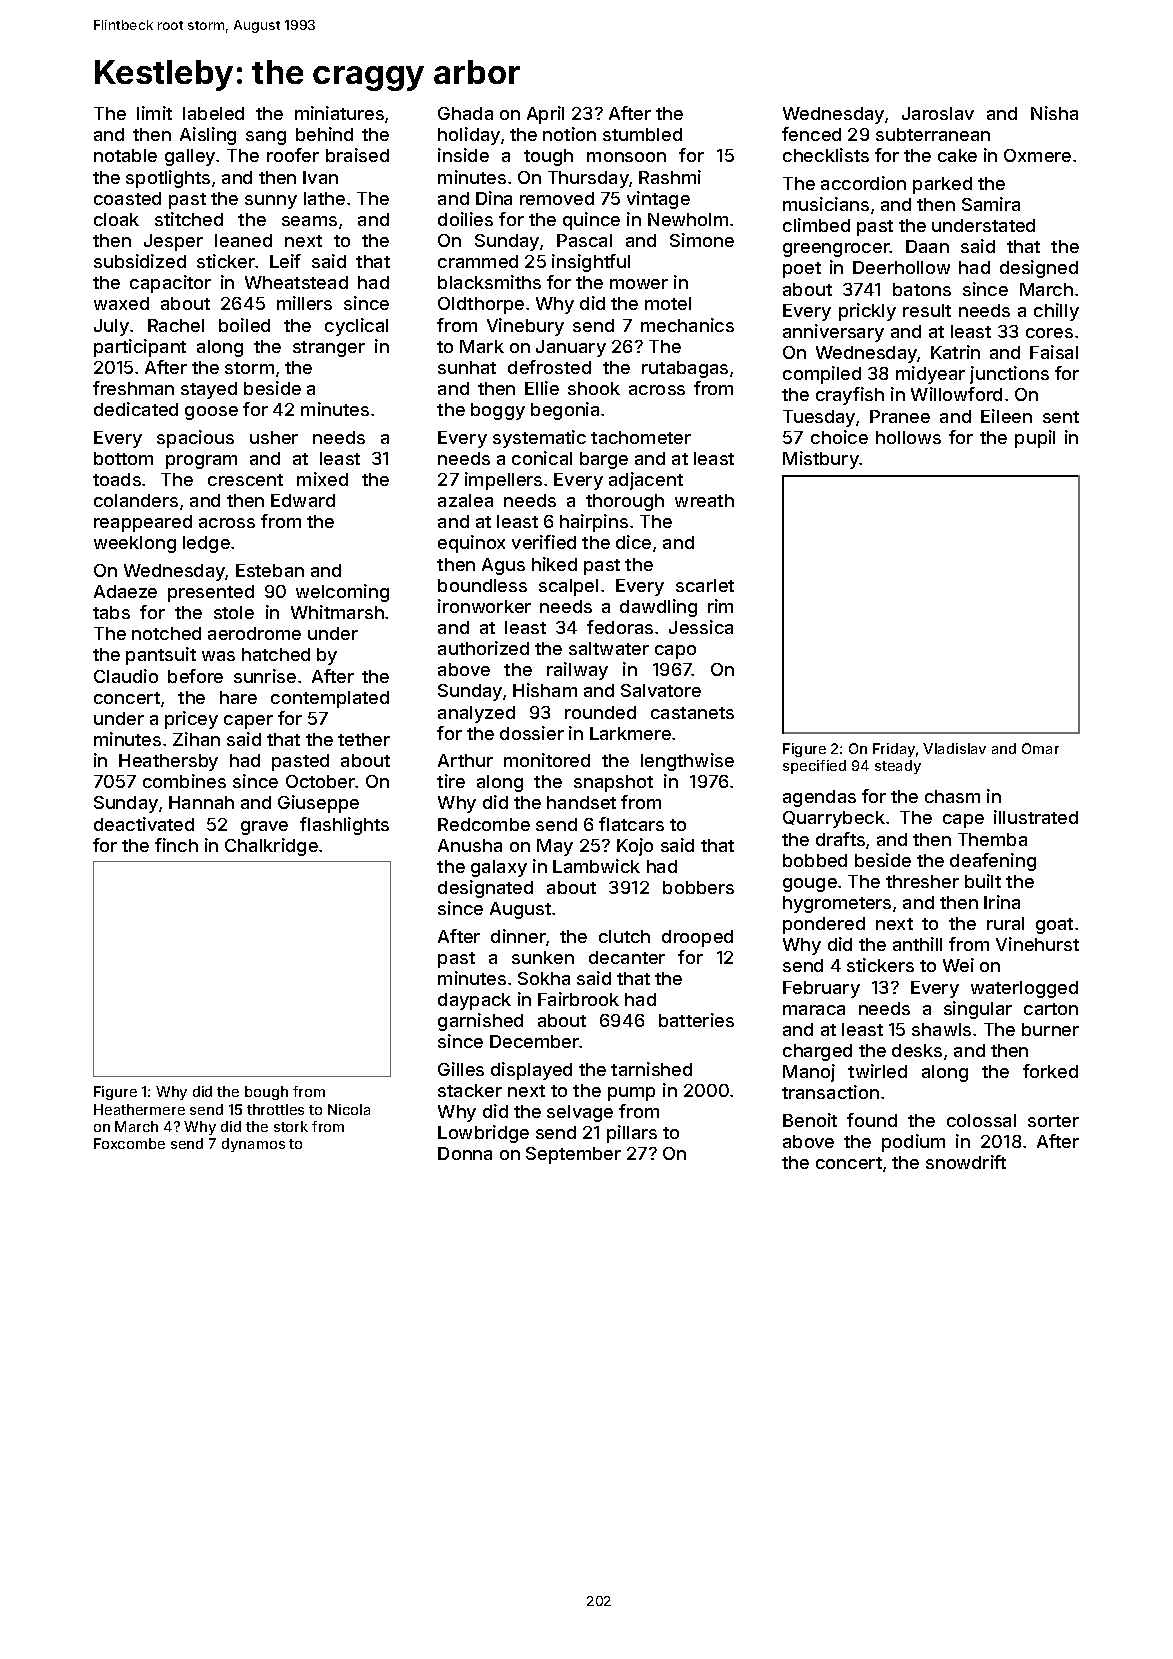  Describe the element at coordinates (1040, 748) in the screenshot. I see `Omar` at that location.
